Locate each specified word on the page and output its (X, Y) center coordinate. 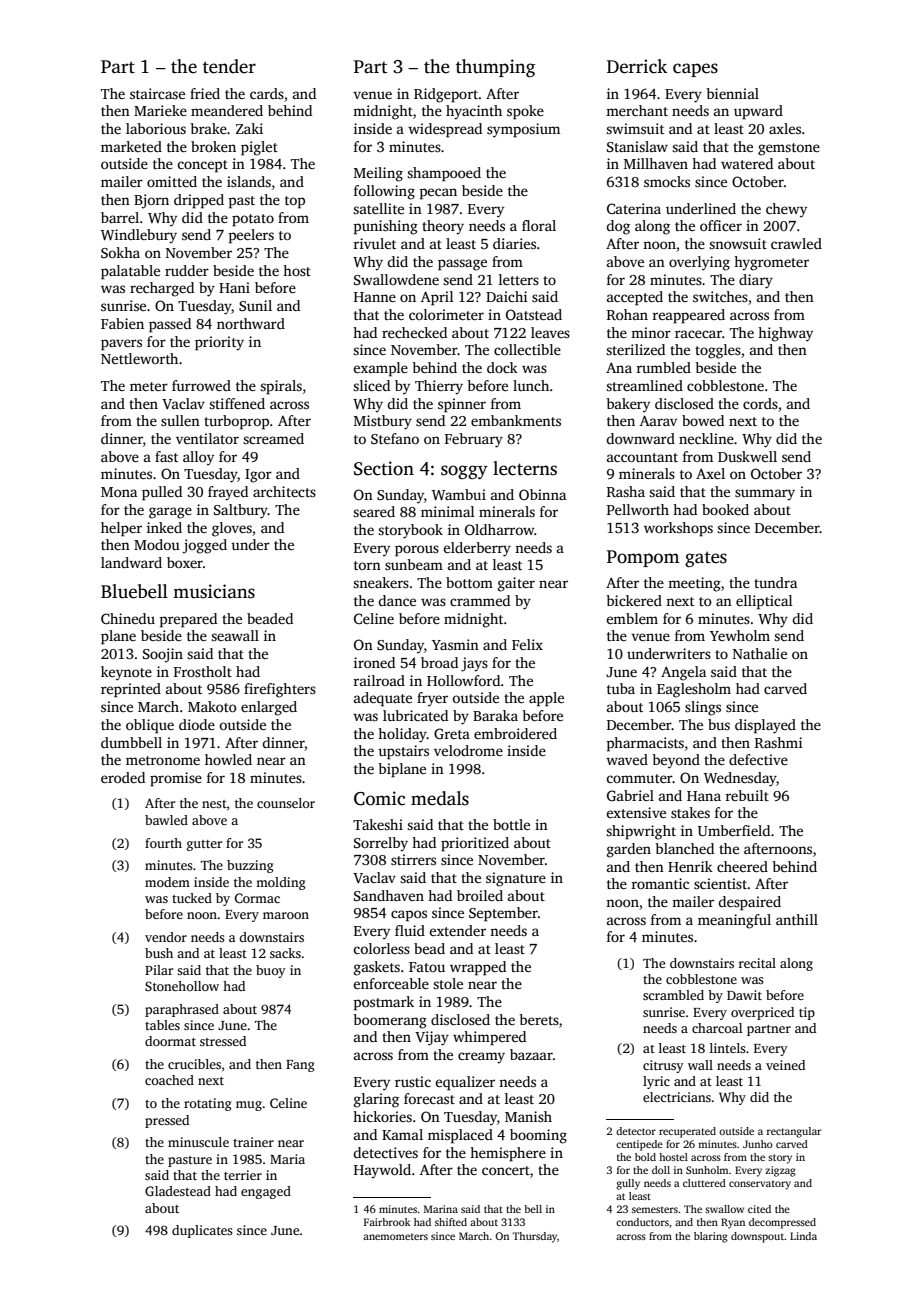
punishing (386, 227)
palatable (130, 272)
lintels (728, 1048)
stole (448, 983)
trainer (253, 1142)
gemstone (789, 149)
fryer (432, 699)
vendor (166, 937)
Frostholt (203, 671)
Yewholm (740, 635)
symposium (523, 130)
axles (785, 128)
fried (205, 93)
